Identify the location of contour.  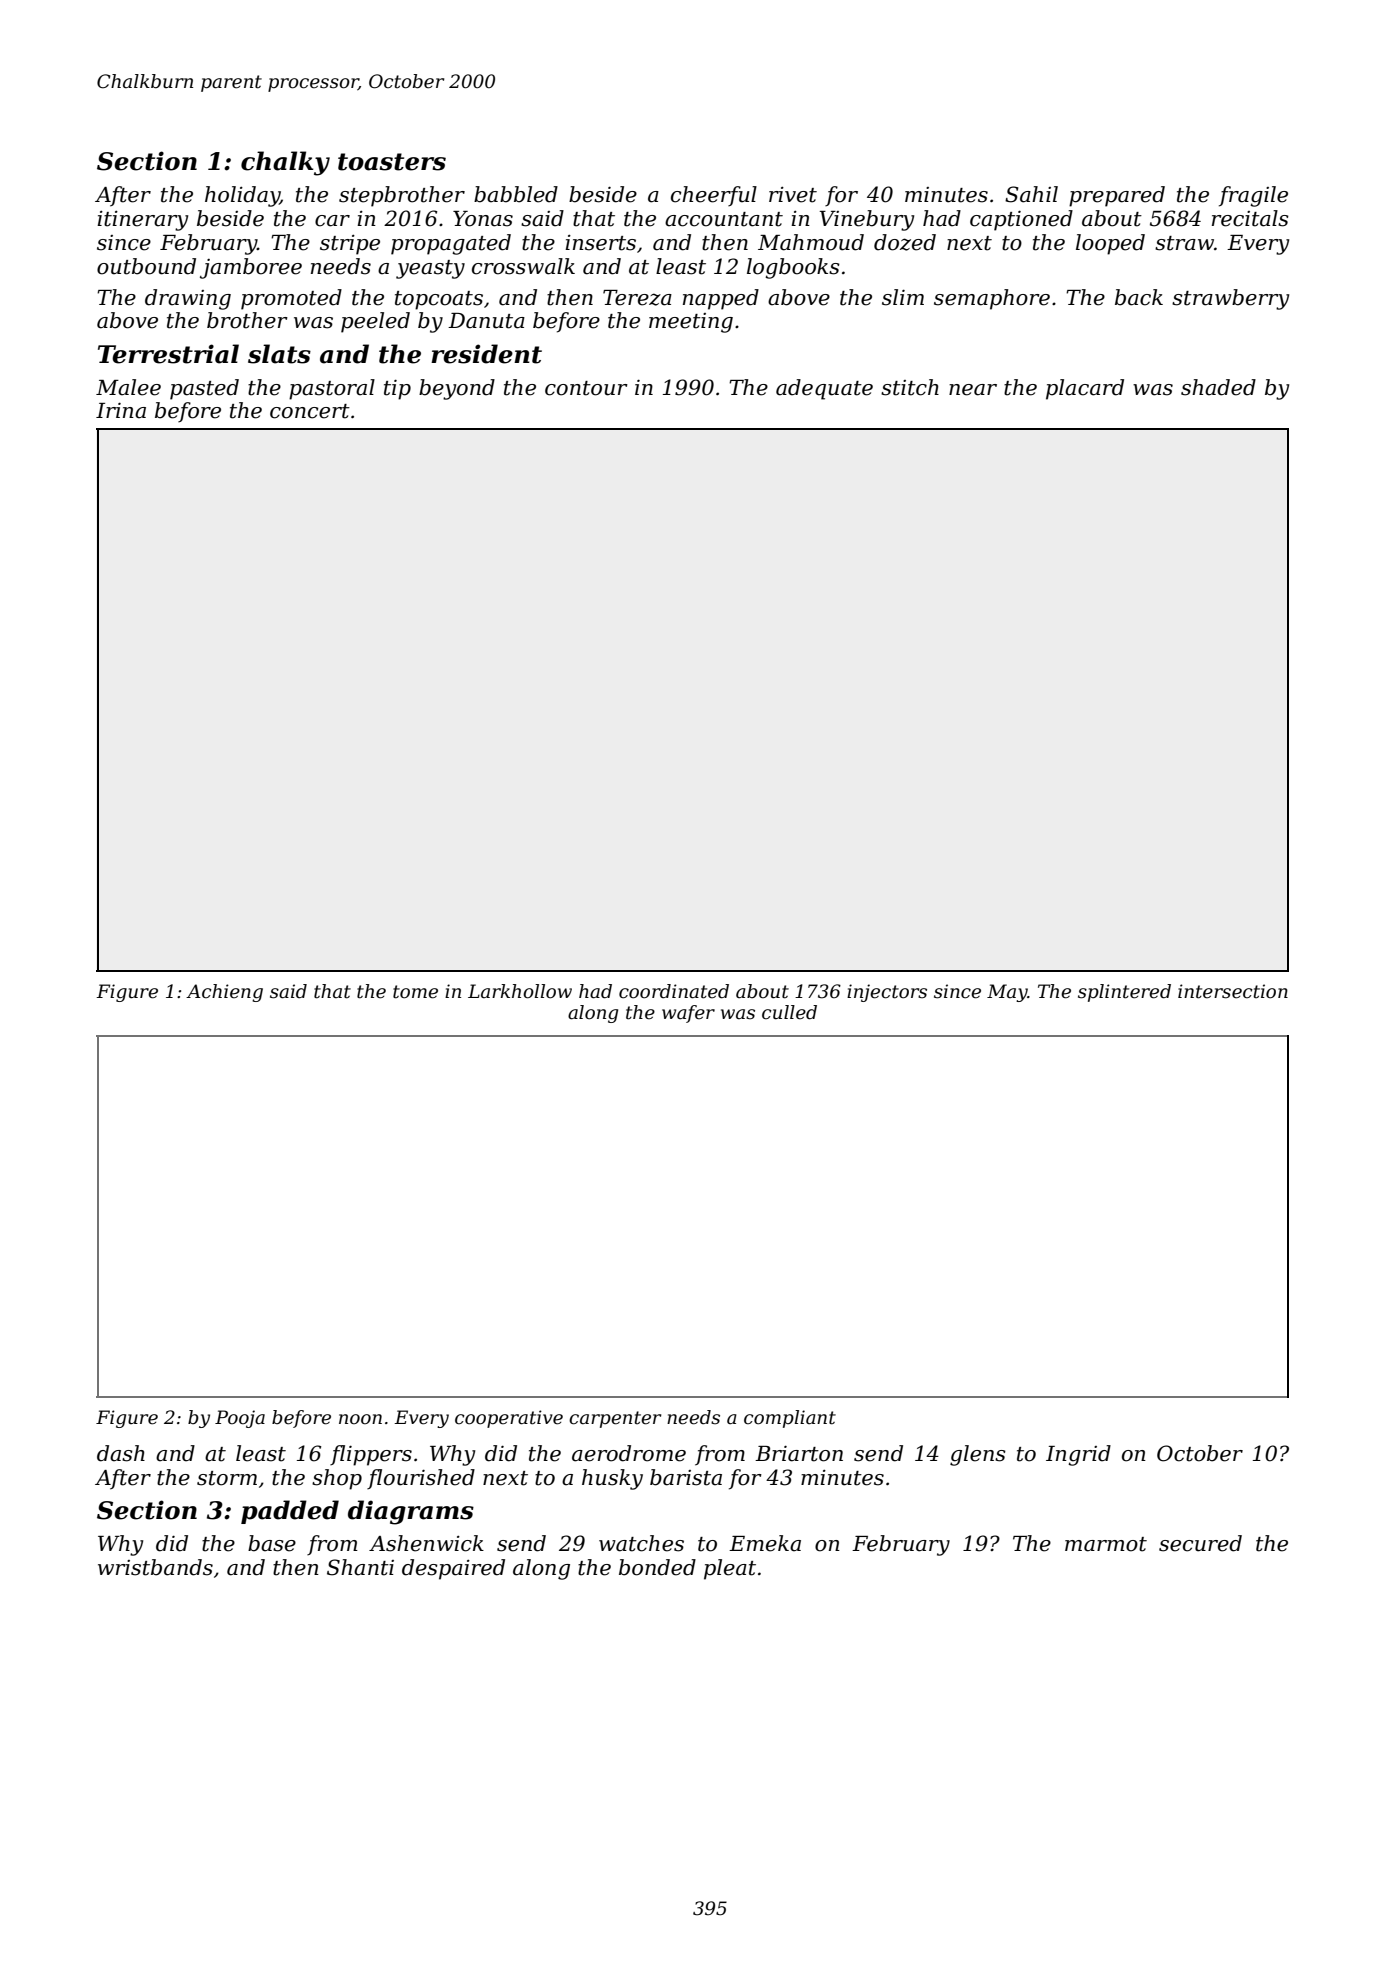
(586, 388).
